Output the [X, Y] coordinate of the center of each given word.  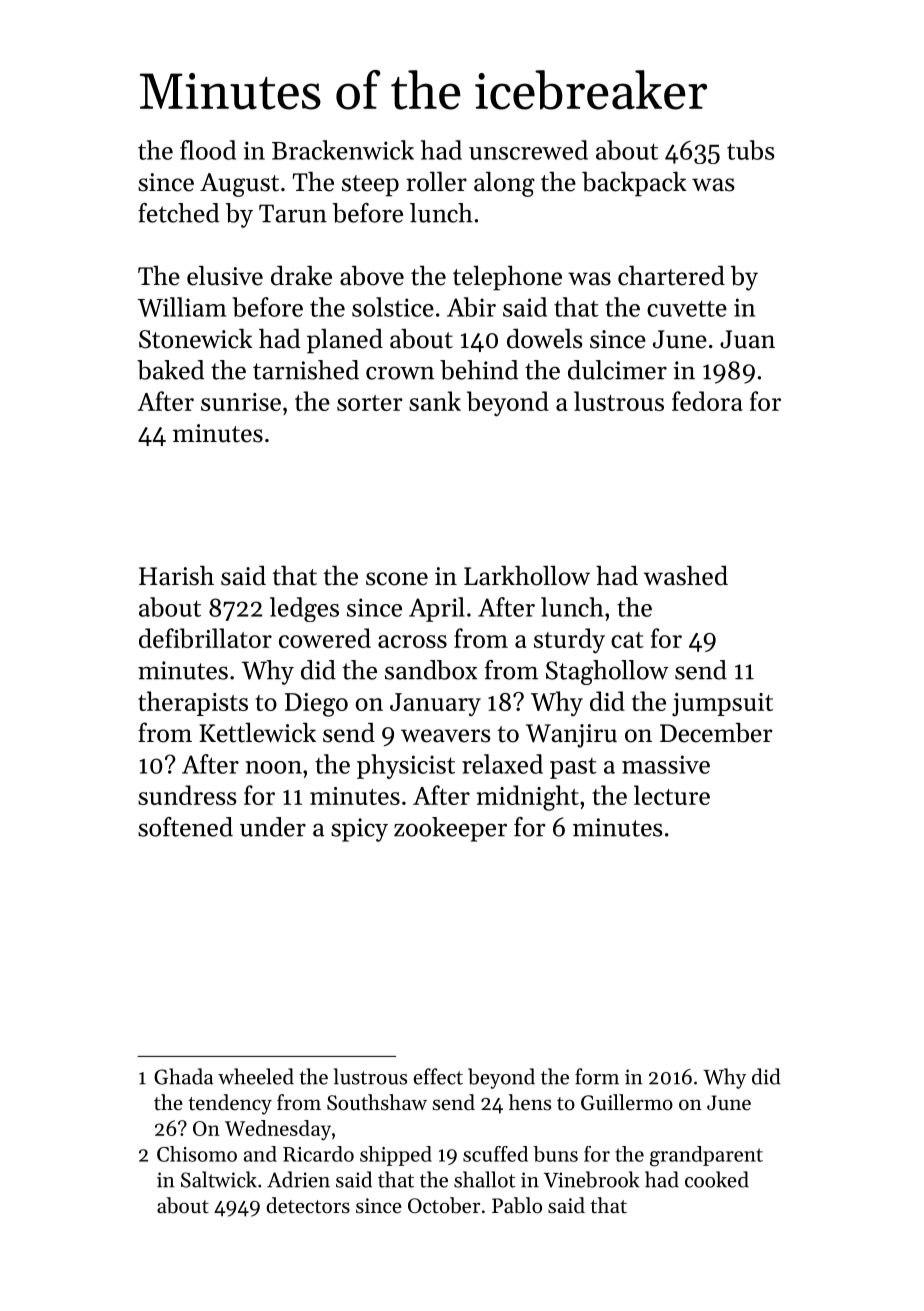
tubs [750, 150]
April [437, 609]
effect [438, 1076]
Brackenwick [343, 150]
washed [686, 575]
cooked [717, 1179]
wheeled [256, 1076]
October [444, 1205]
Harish [176, 575]
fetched [178, 213]
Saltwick [219, 1179]
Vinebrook [592, 1179]
